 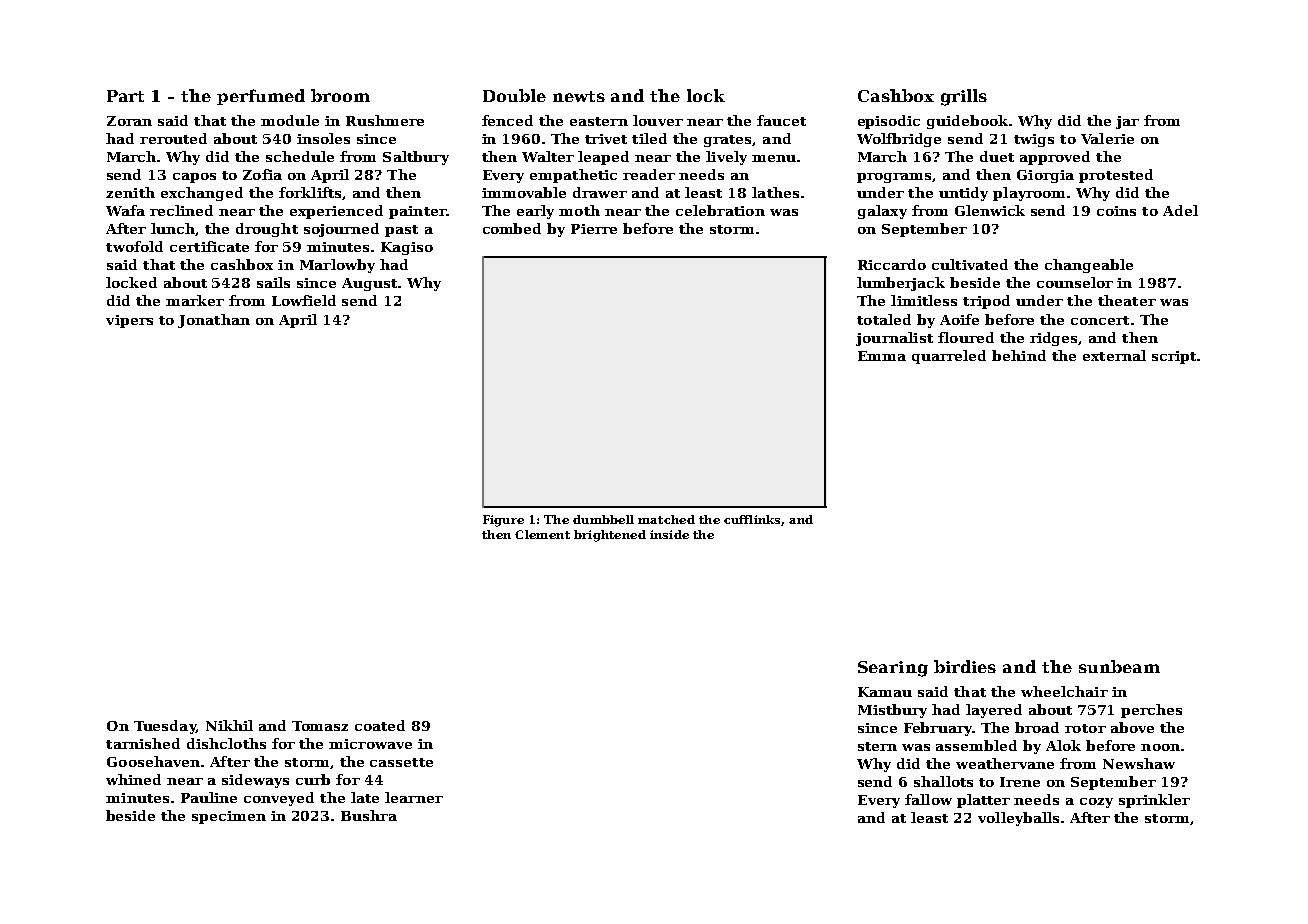 What do you see at coordinates (273, 282) in the screenshot?
I see `sails` at bounding box center [273, 282].
